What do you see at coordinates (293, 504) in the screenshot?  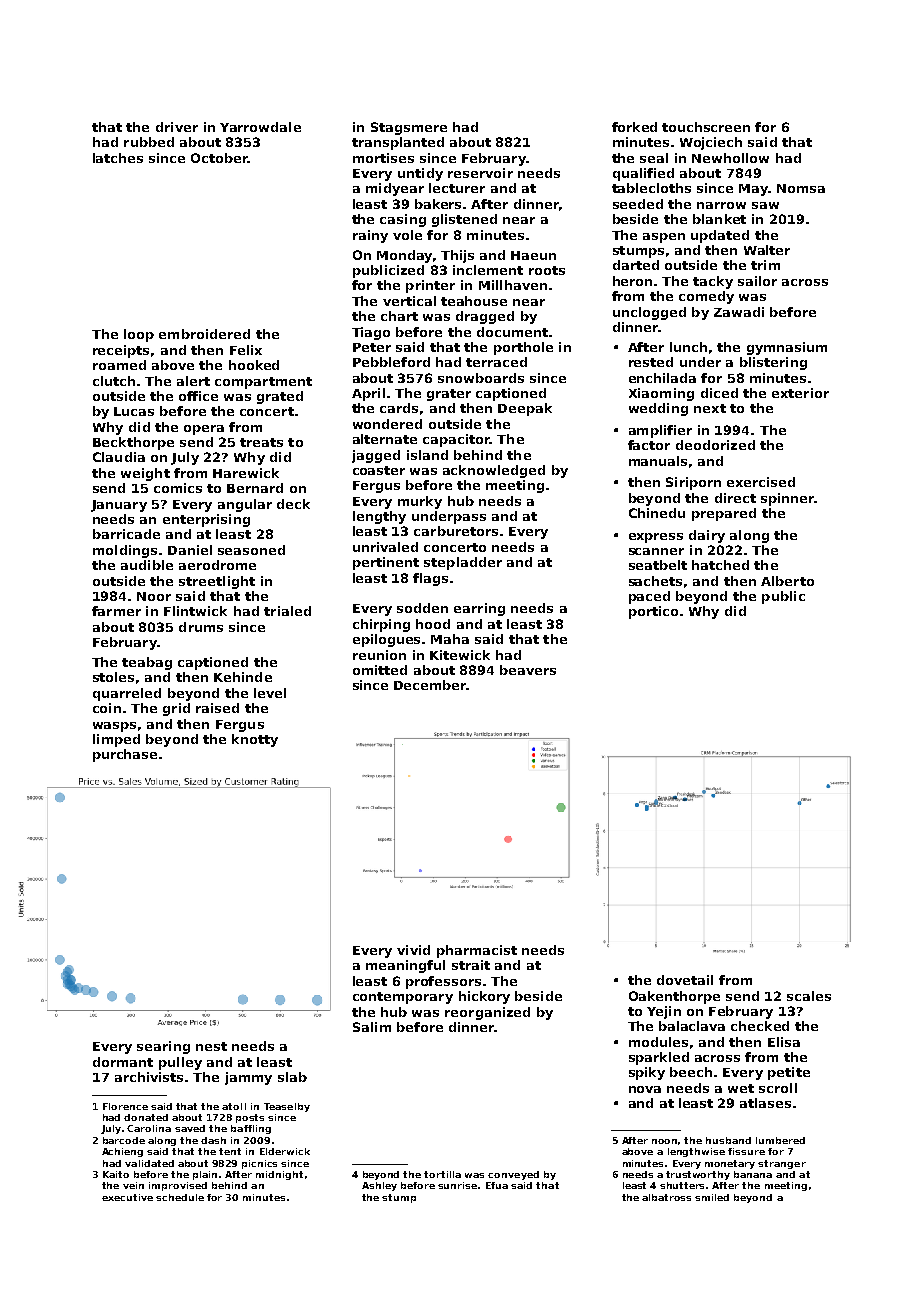 I see `deck` at bounding box center [293, 504].
